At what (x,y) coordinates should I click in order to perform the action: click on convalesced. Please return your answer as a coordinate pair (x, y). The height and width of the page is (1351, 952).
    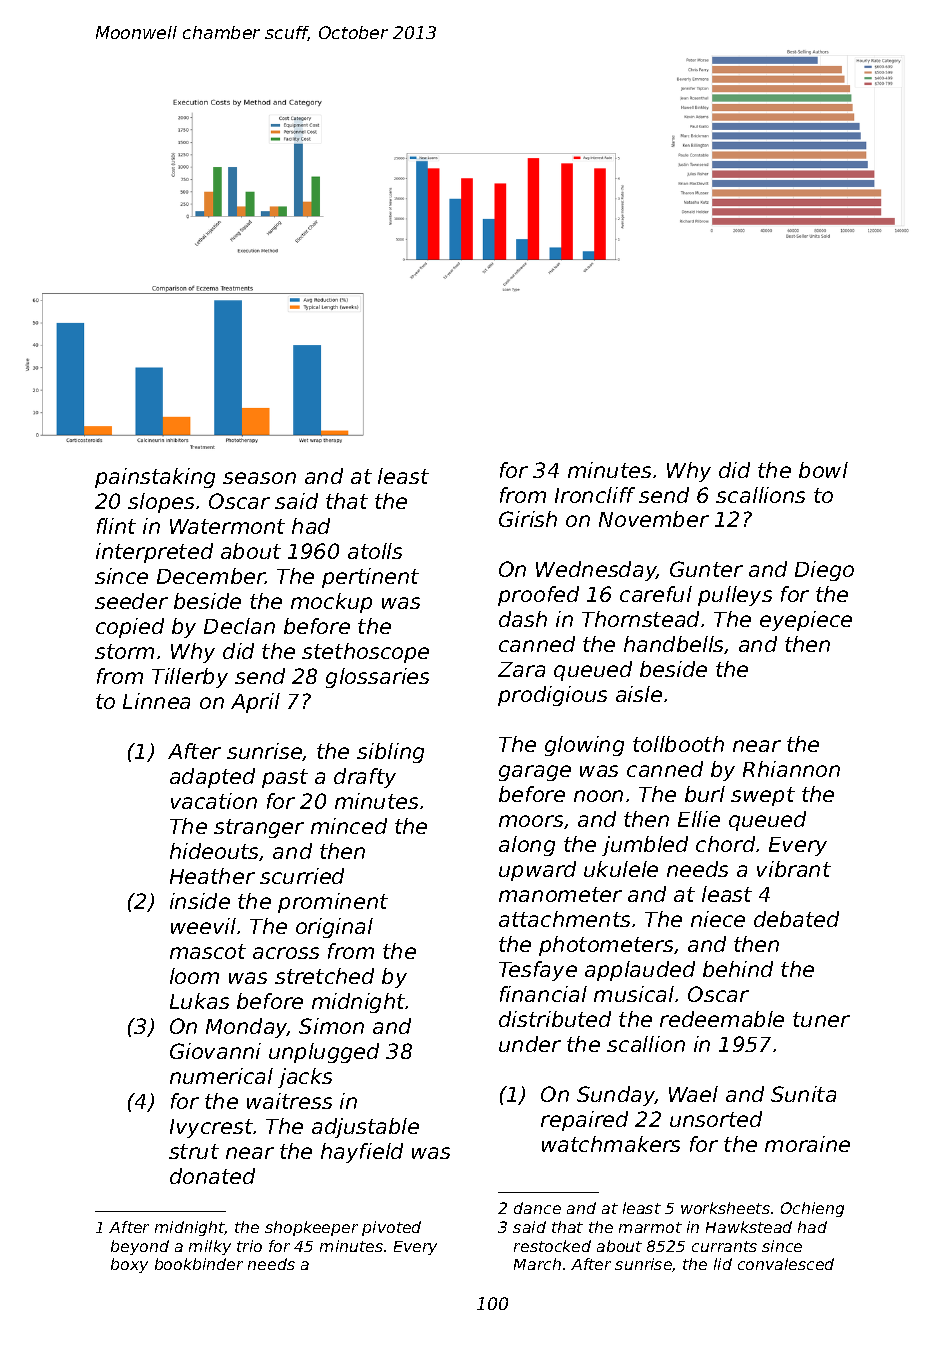
    Looking at the image, I should click on (786, 1264).
